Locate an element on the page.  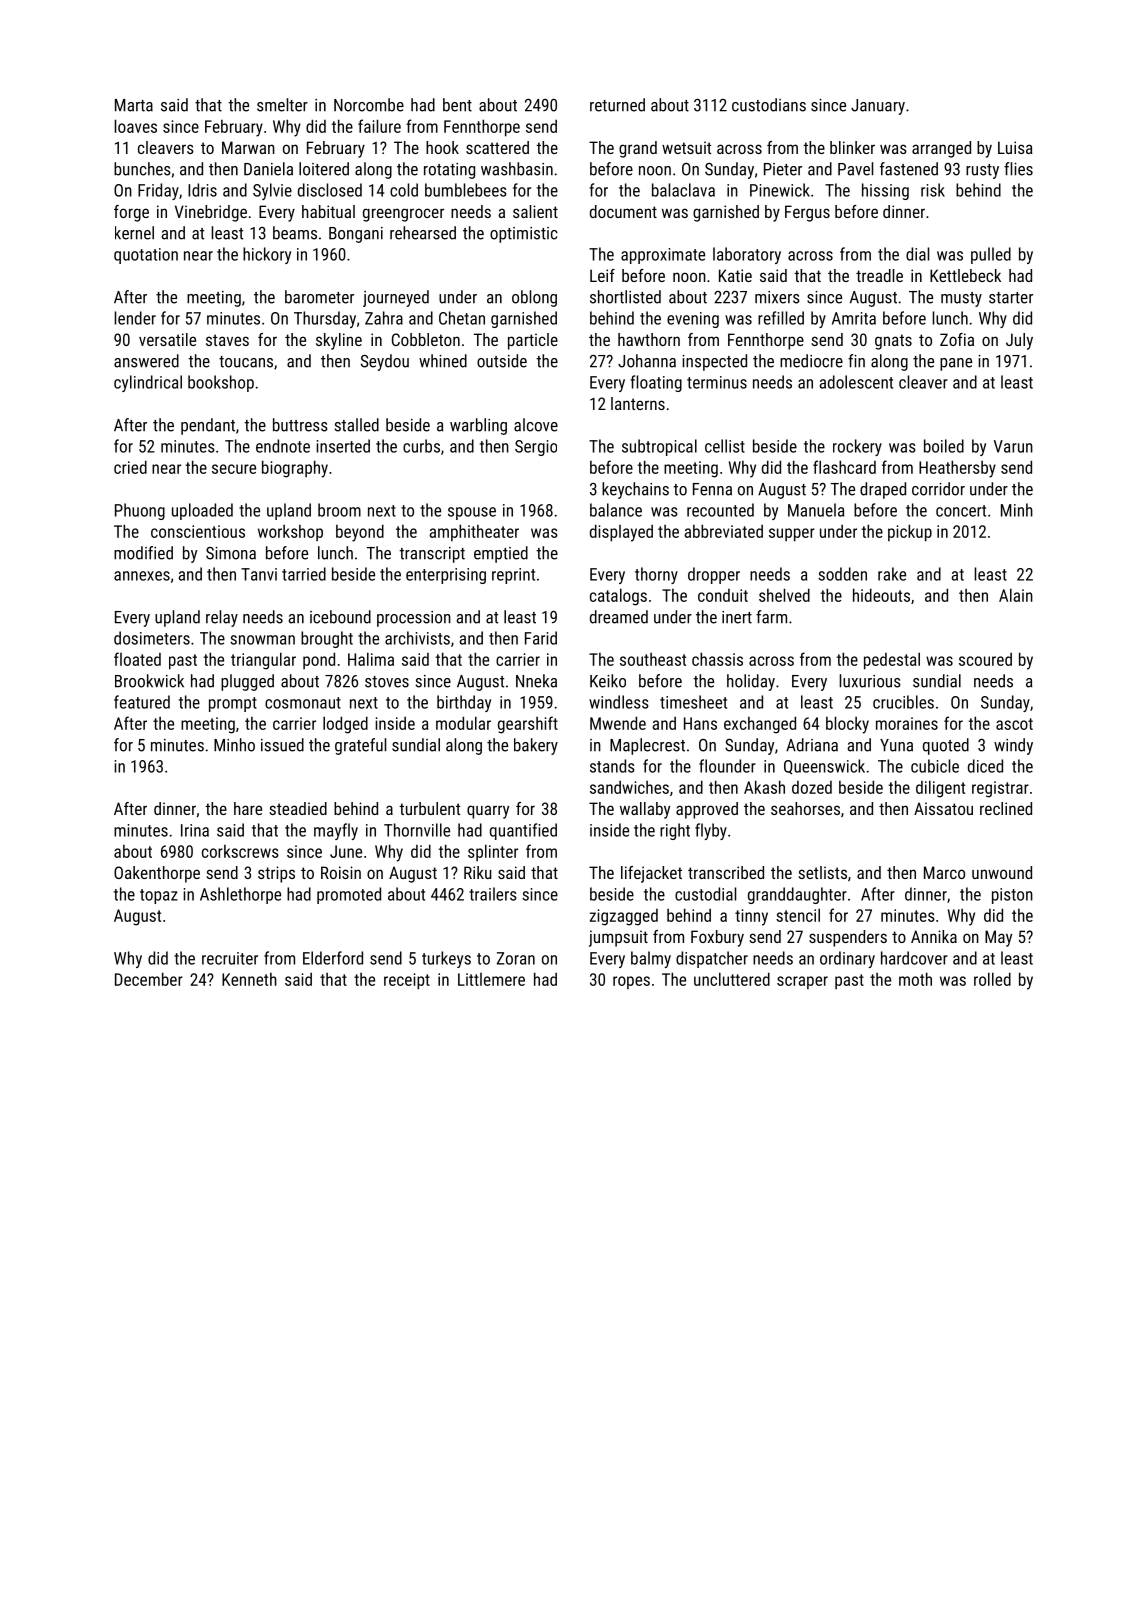
icebound is located at coordinates (340, 617).
